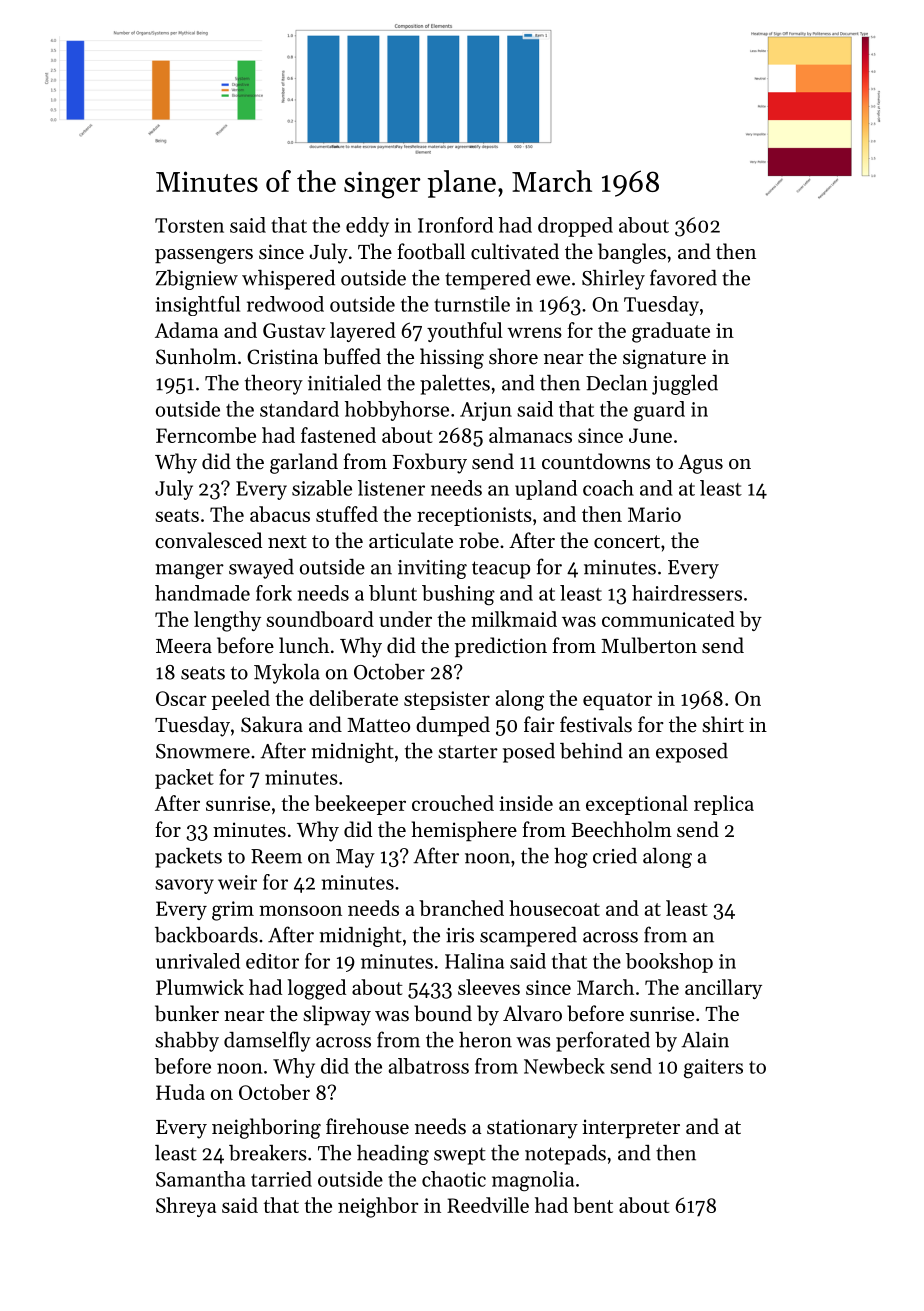 This screenshot has height=1311, width=924. I want to click on concert, so click(627, 542).
